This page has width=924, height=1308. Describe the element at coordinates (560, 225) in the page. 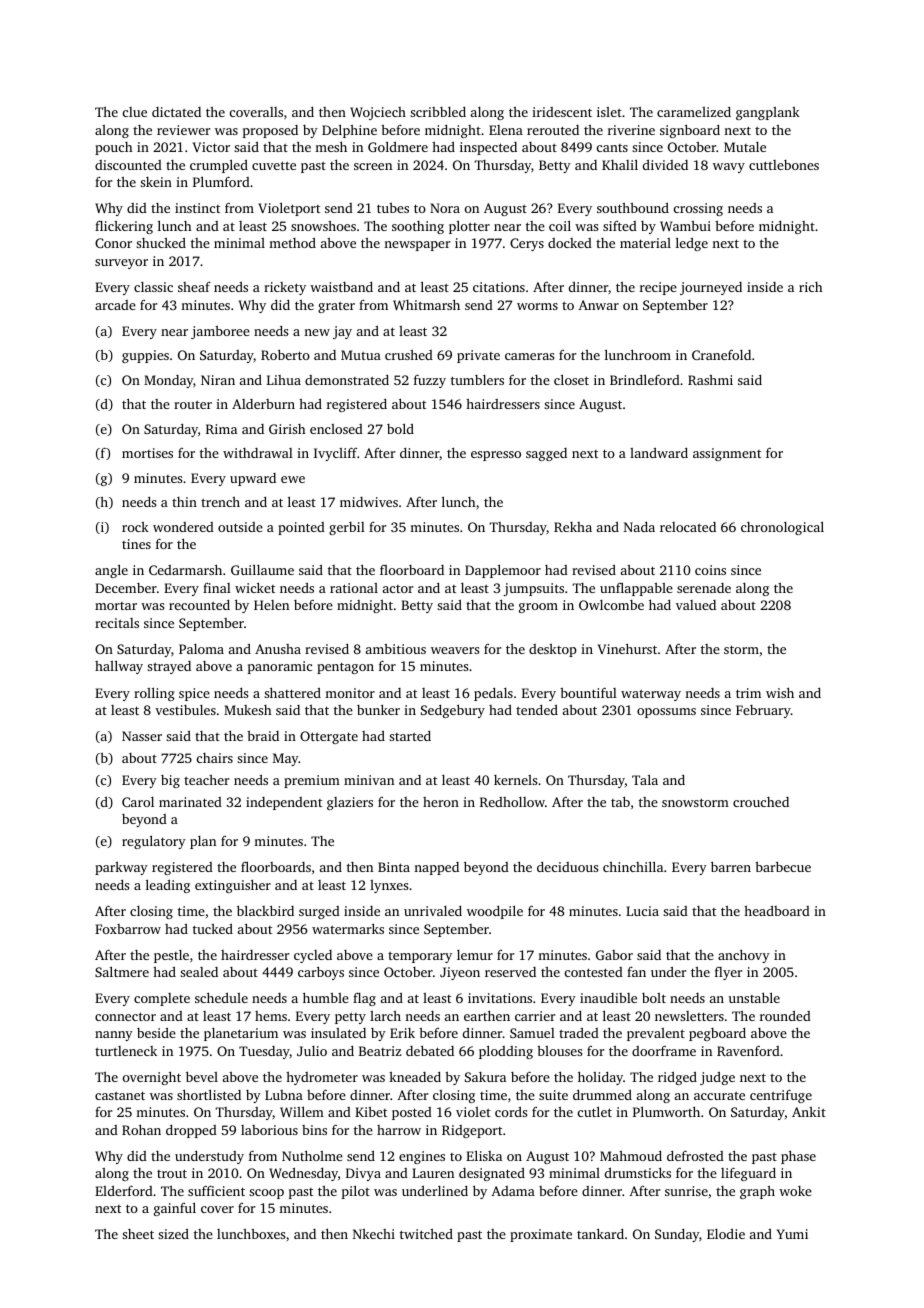

I see `coil` at that location.
